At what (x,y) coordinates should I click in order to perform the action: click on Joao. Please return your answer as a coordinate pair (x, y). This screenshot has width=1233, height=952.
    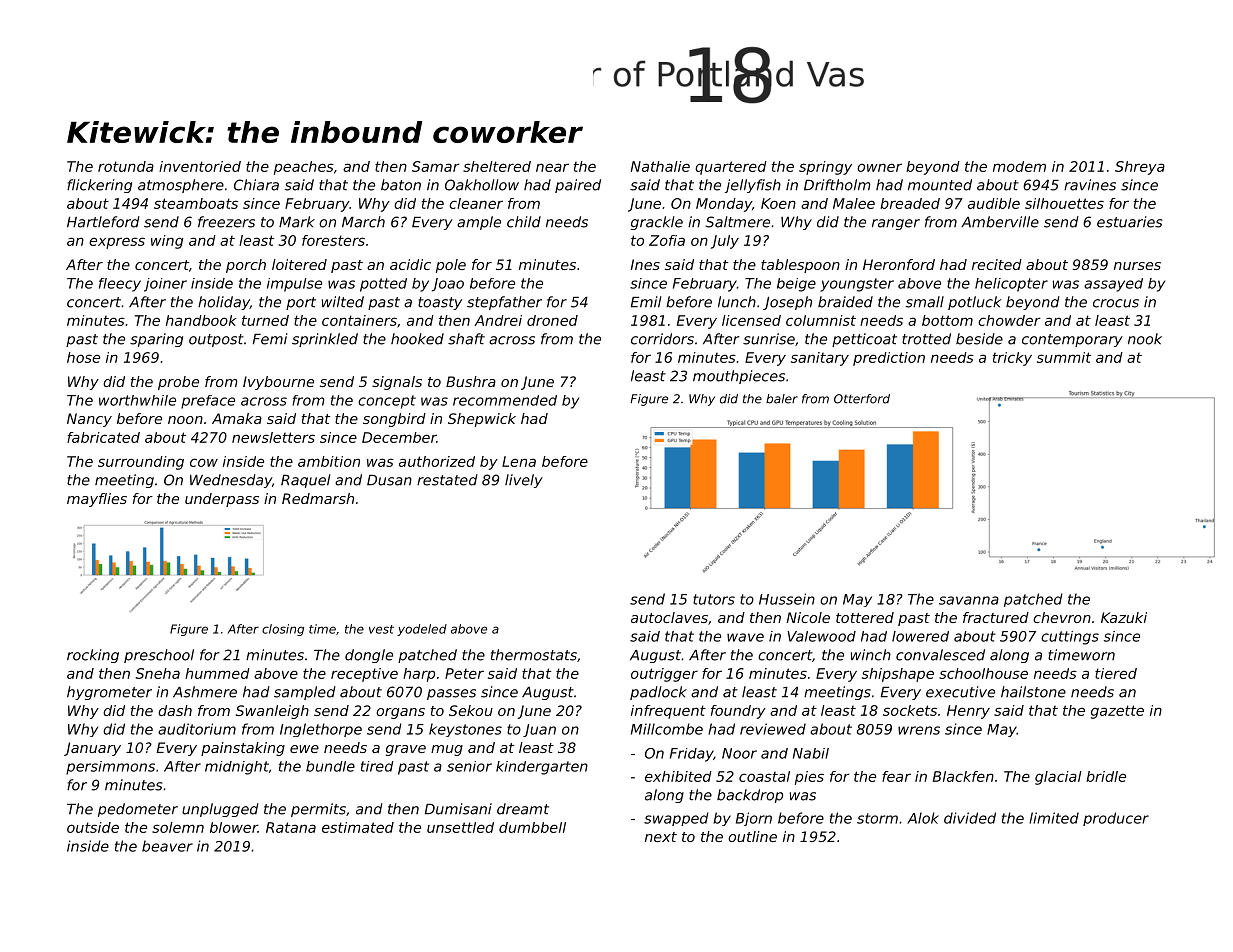
    Looking at the image, I should click on (448, 285).
